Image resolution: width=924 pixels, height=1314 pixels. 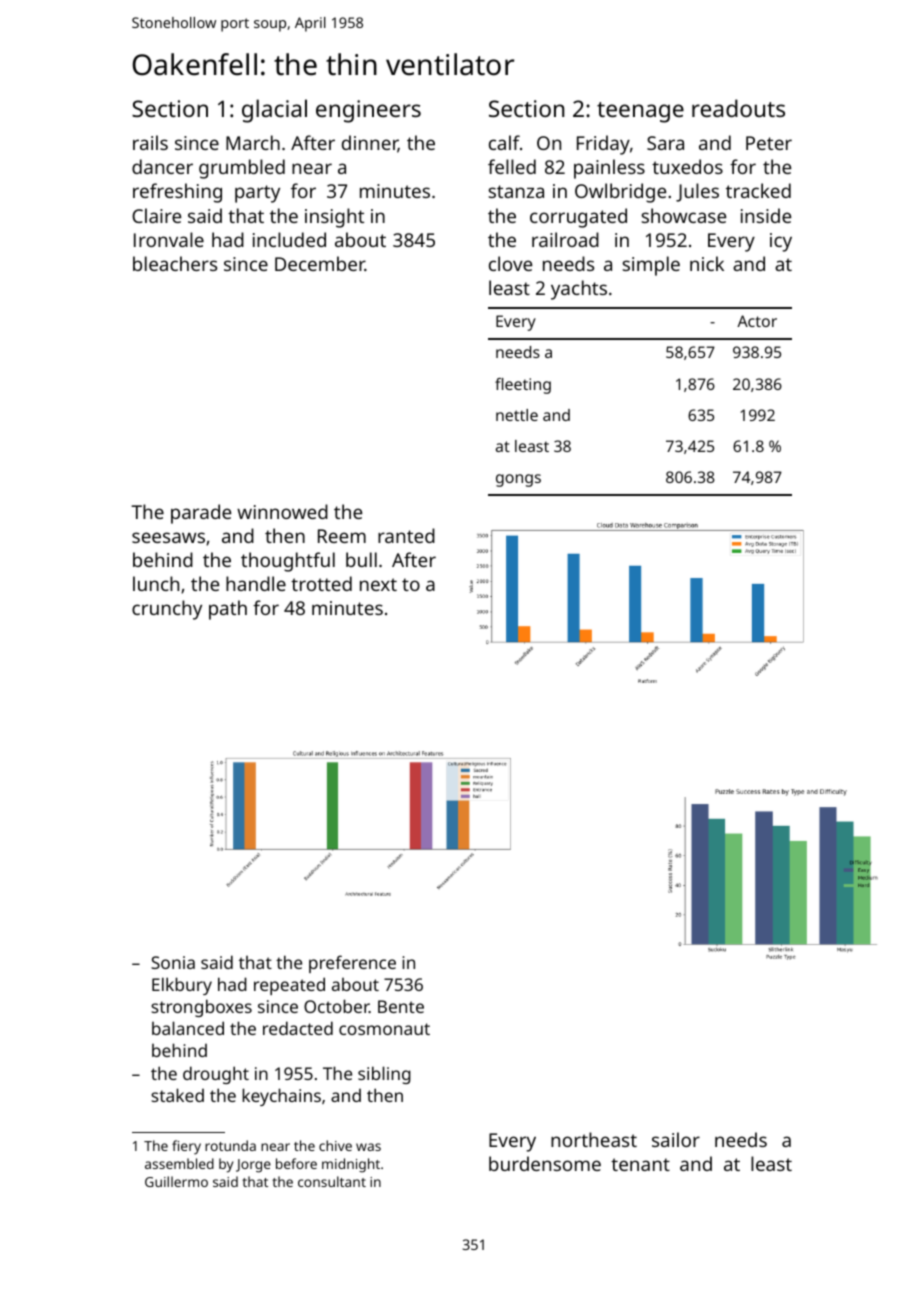 What do you see at coordinates (228, 610) in the screenshot?
I see `path` at bounding box center [228, 610].
